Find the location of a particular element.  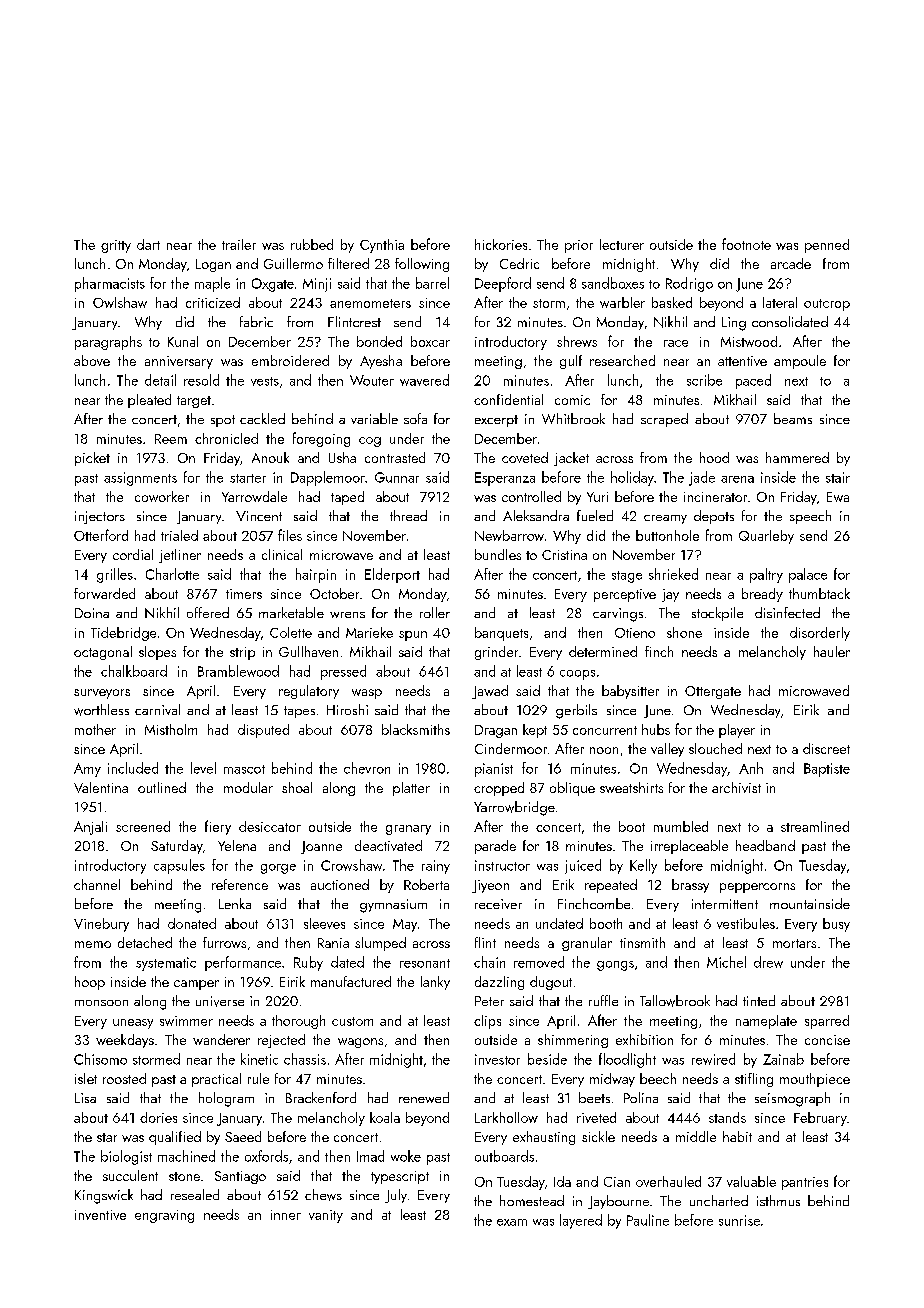

Michel is located at coordinates (726, 962).
